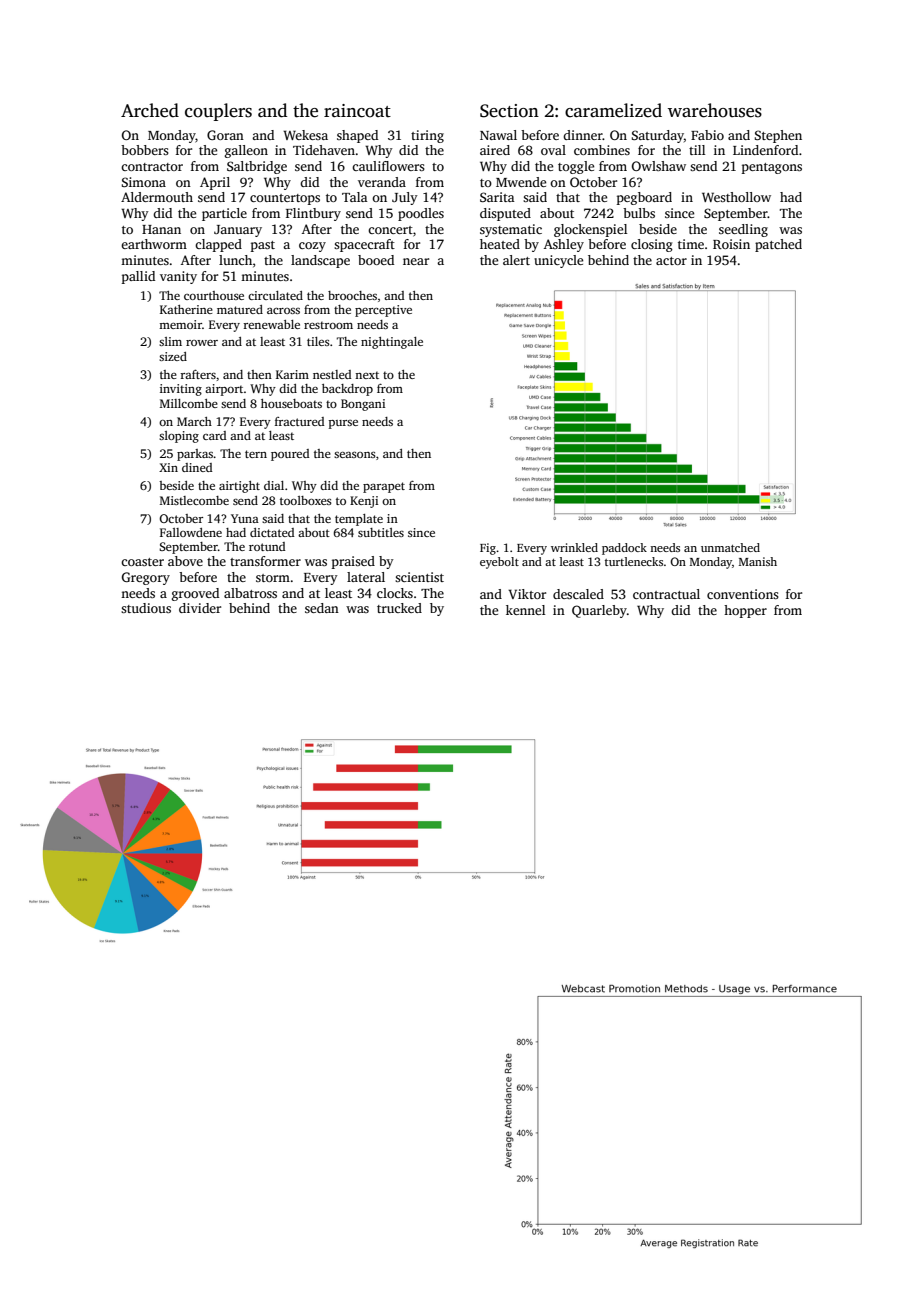 The image size is (924, 1308). Describe the element at coordinates (218, 112) in the screenshot. I see `couplers` at that location.
